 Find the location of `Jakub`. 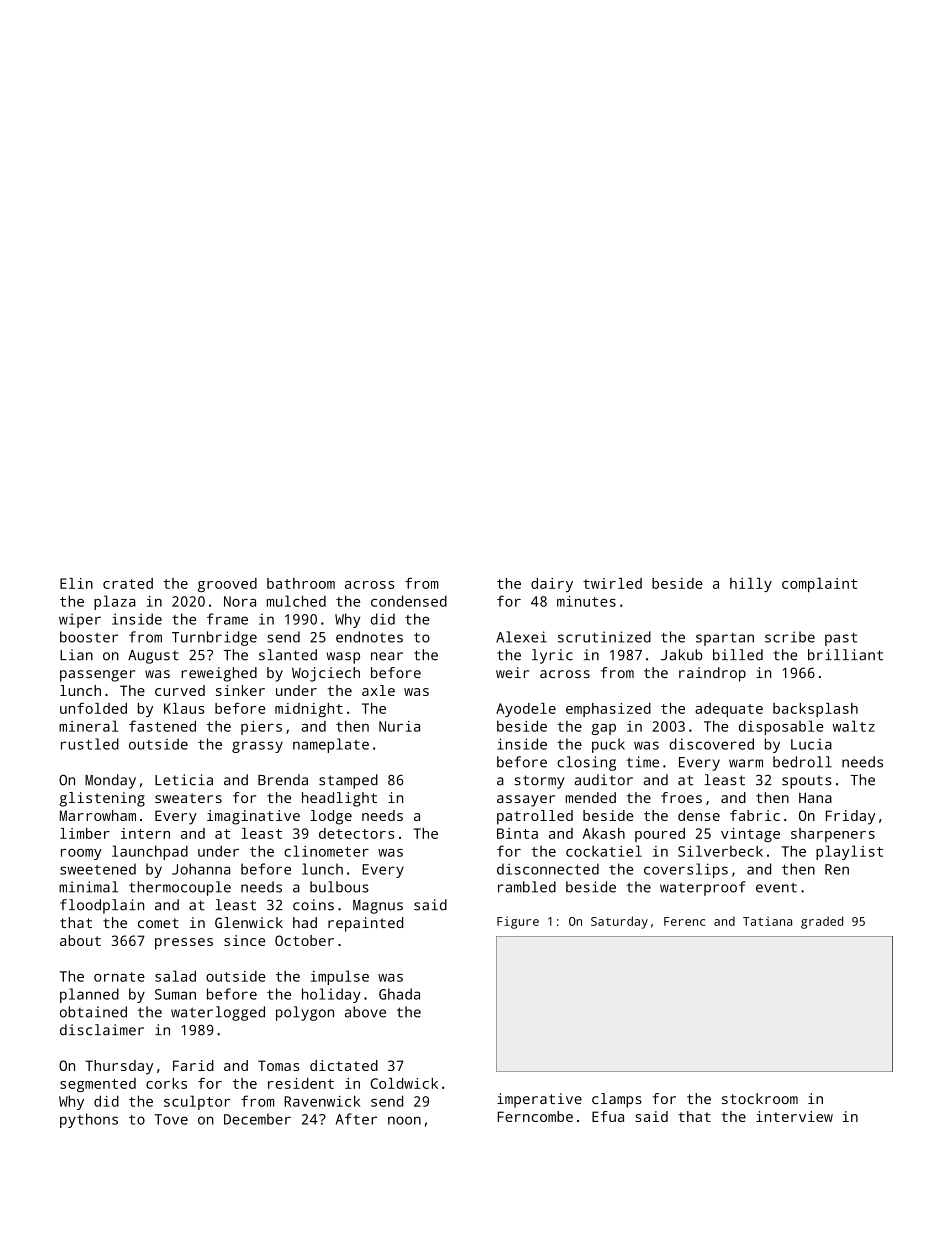

Jakub is located at coordinates (682, 655).
